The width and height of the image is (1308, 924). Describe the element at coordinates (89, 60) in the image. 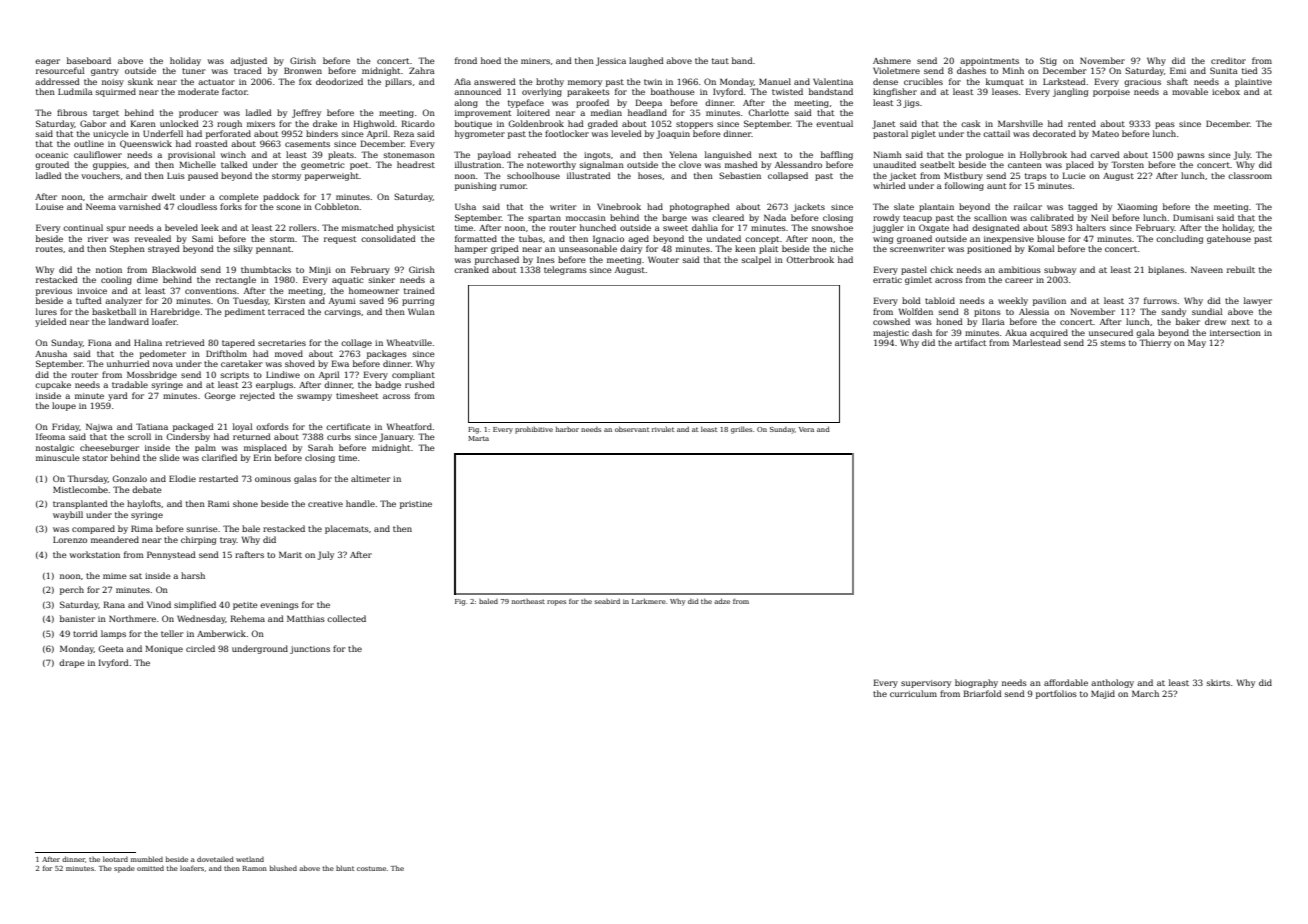

I see `baseboard` at that location.
